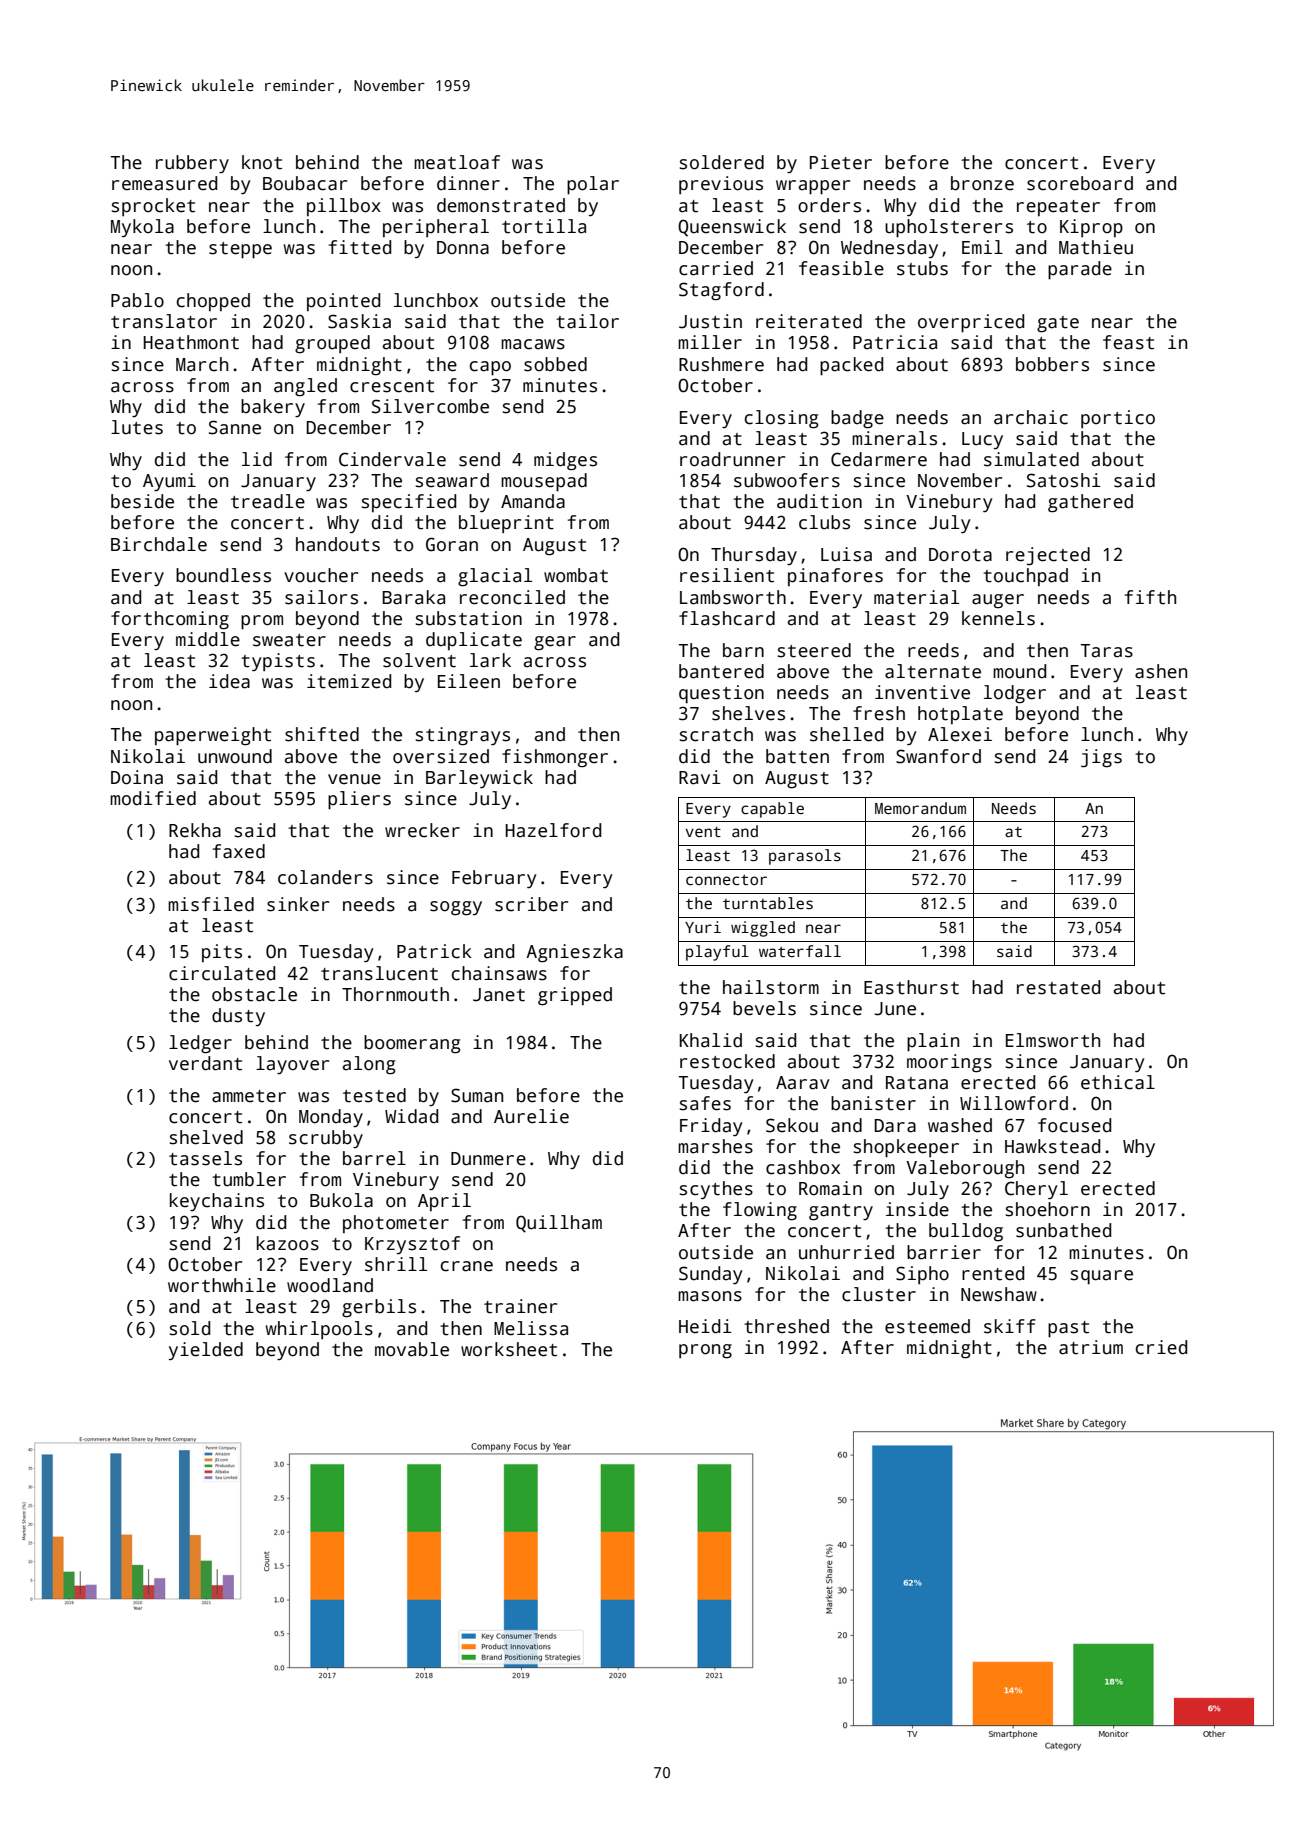 The width and height of the page is (1306, 1848). I want to click on Pieter, so click(841, 162).
